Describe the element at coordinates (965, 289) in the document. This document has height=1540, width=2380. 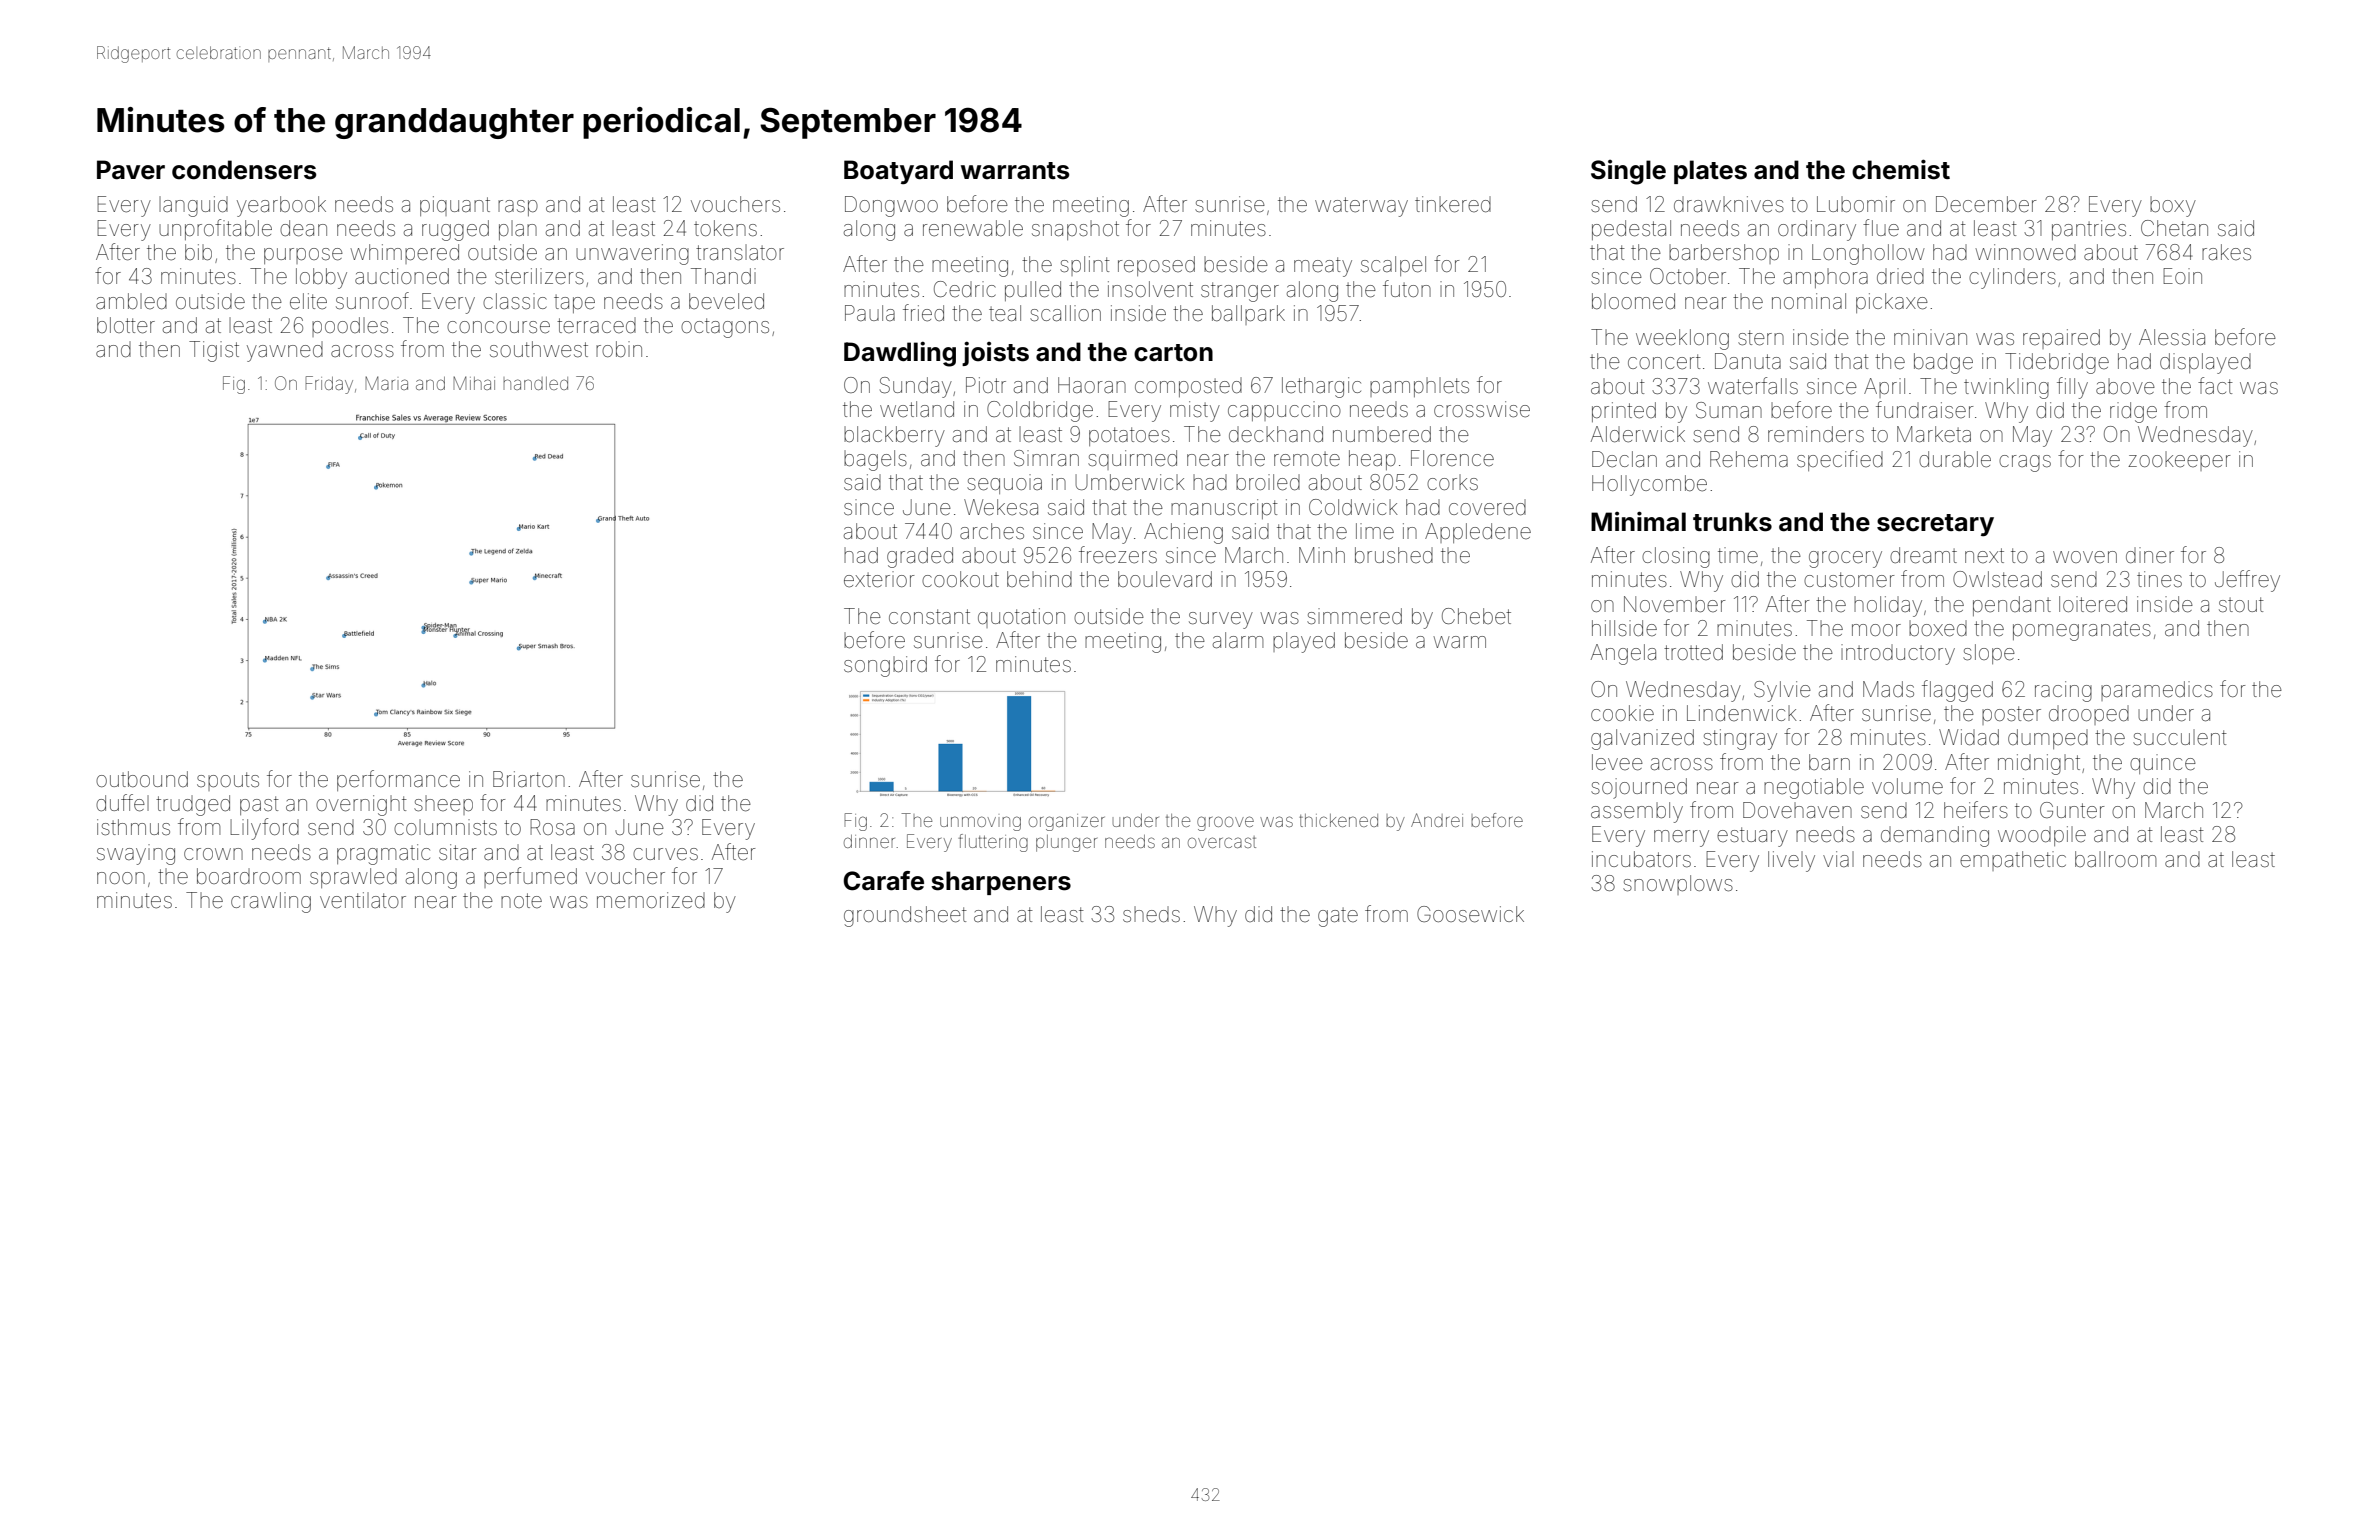
I see `Cedric` at that location.
